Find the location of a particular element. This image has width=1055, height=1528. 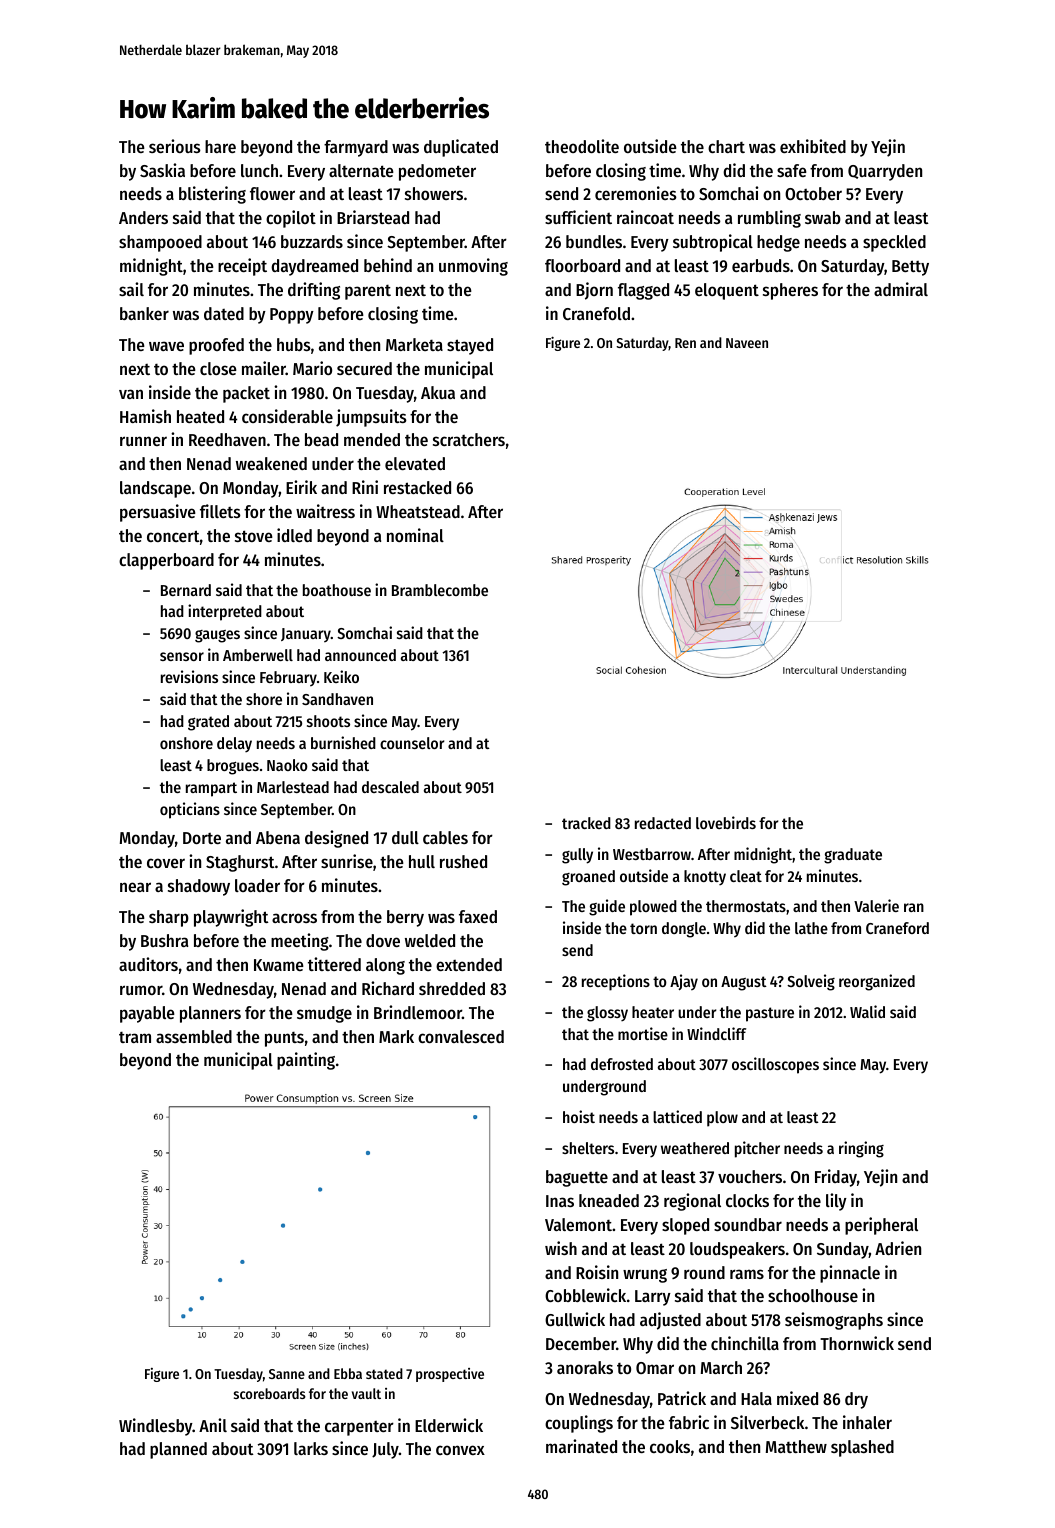

planned is located at coordinates (178, 1450).
